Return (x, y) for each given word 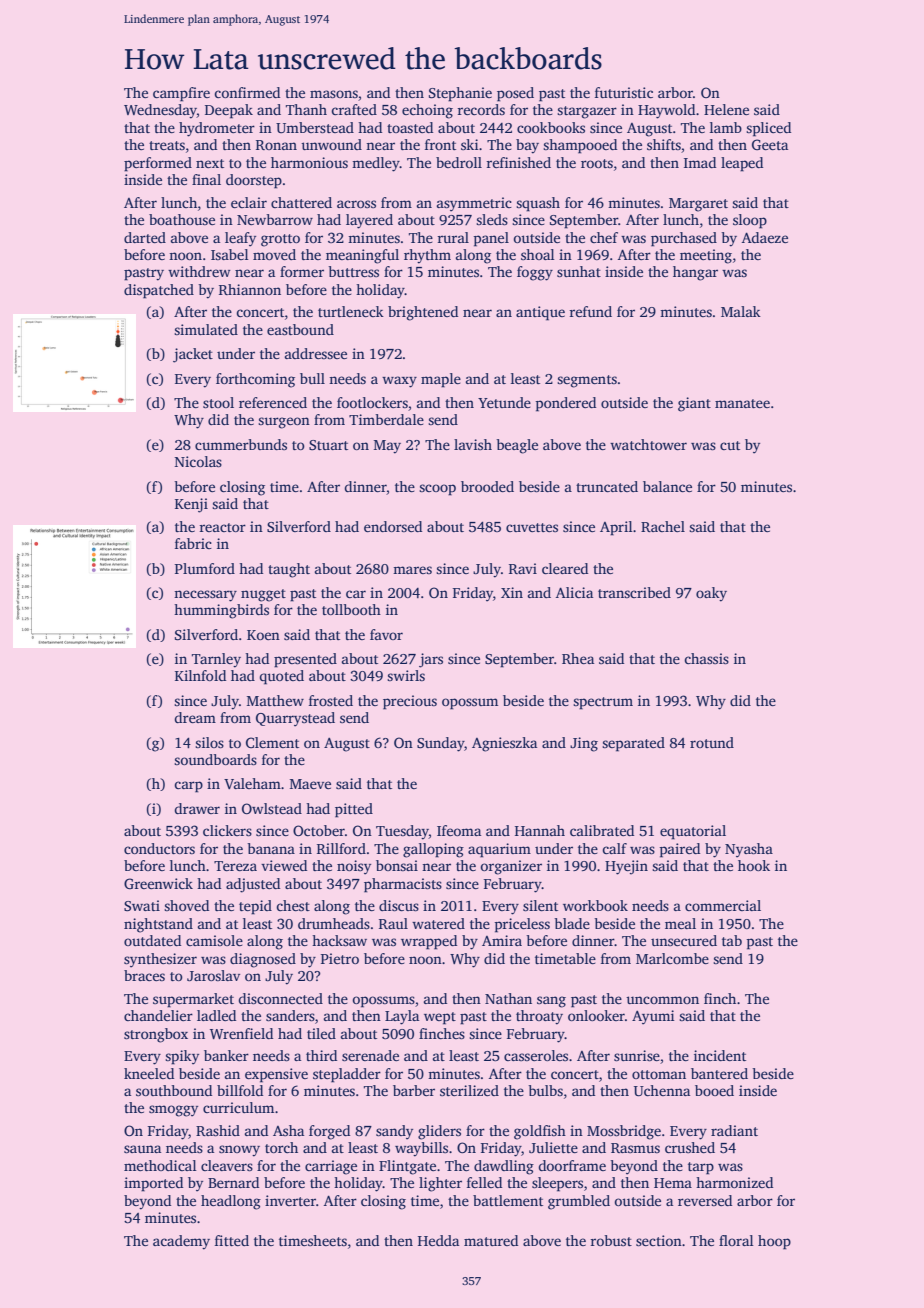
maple (441, 380)
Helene (726, 109)
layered (369, 221)
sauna (142, 1149)
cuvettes (532, 527)
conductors (159, 848)
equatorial (693, 832)
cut (730, 445)
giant (694, 404)
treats (167, 145)
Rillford (341, 848)
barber (414, 1090)
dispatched (159, 291)
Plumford (205, 568)
